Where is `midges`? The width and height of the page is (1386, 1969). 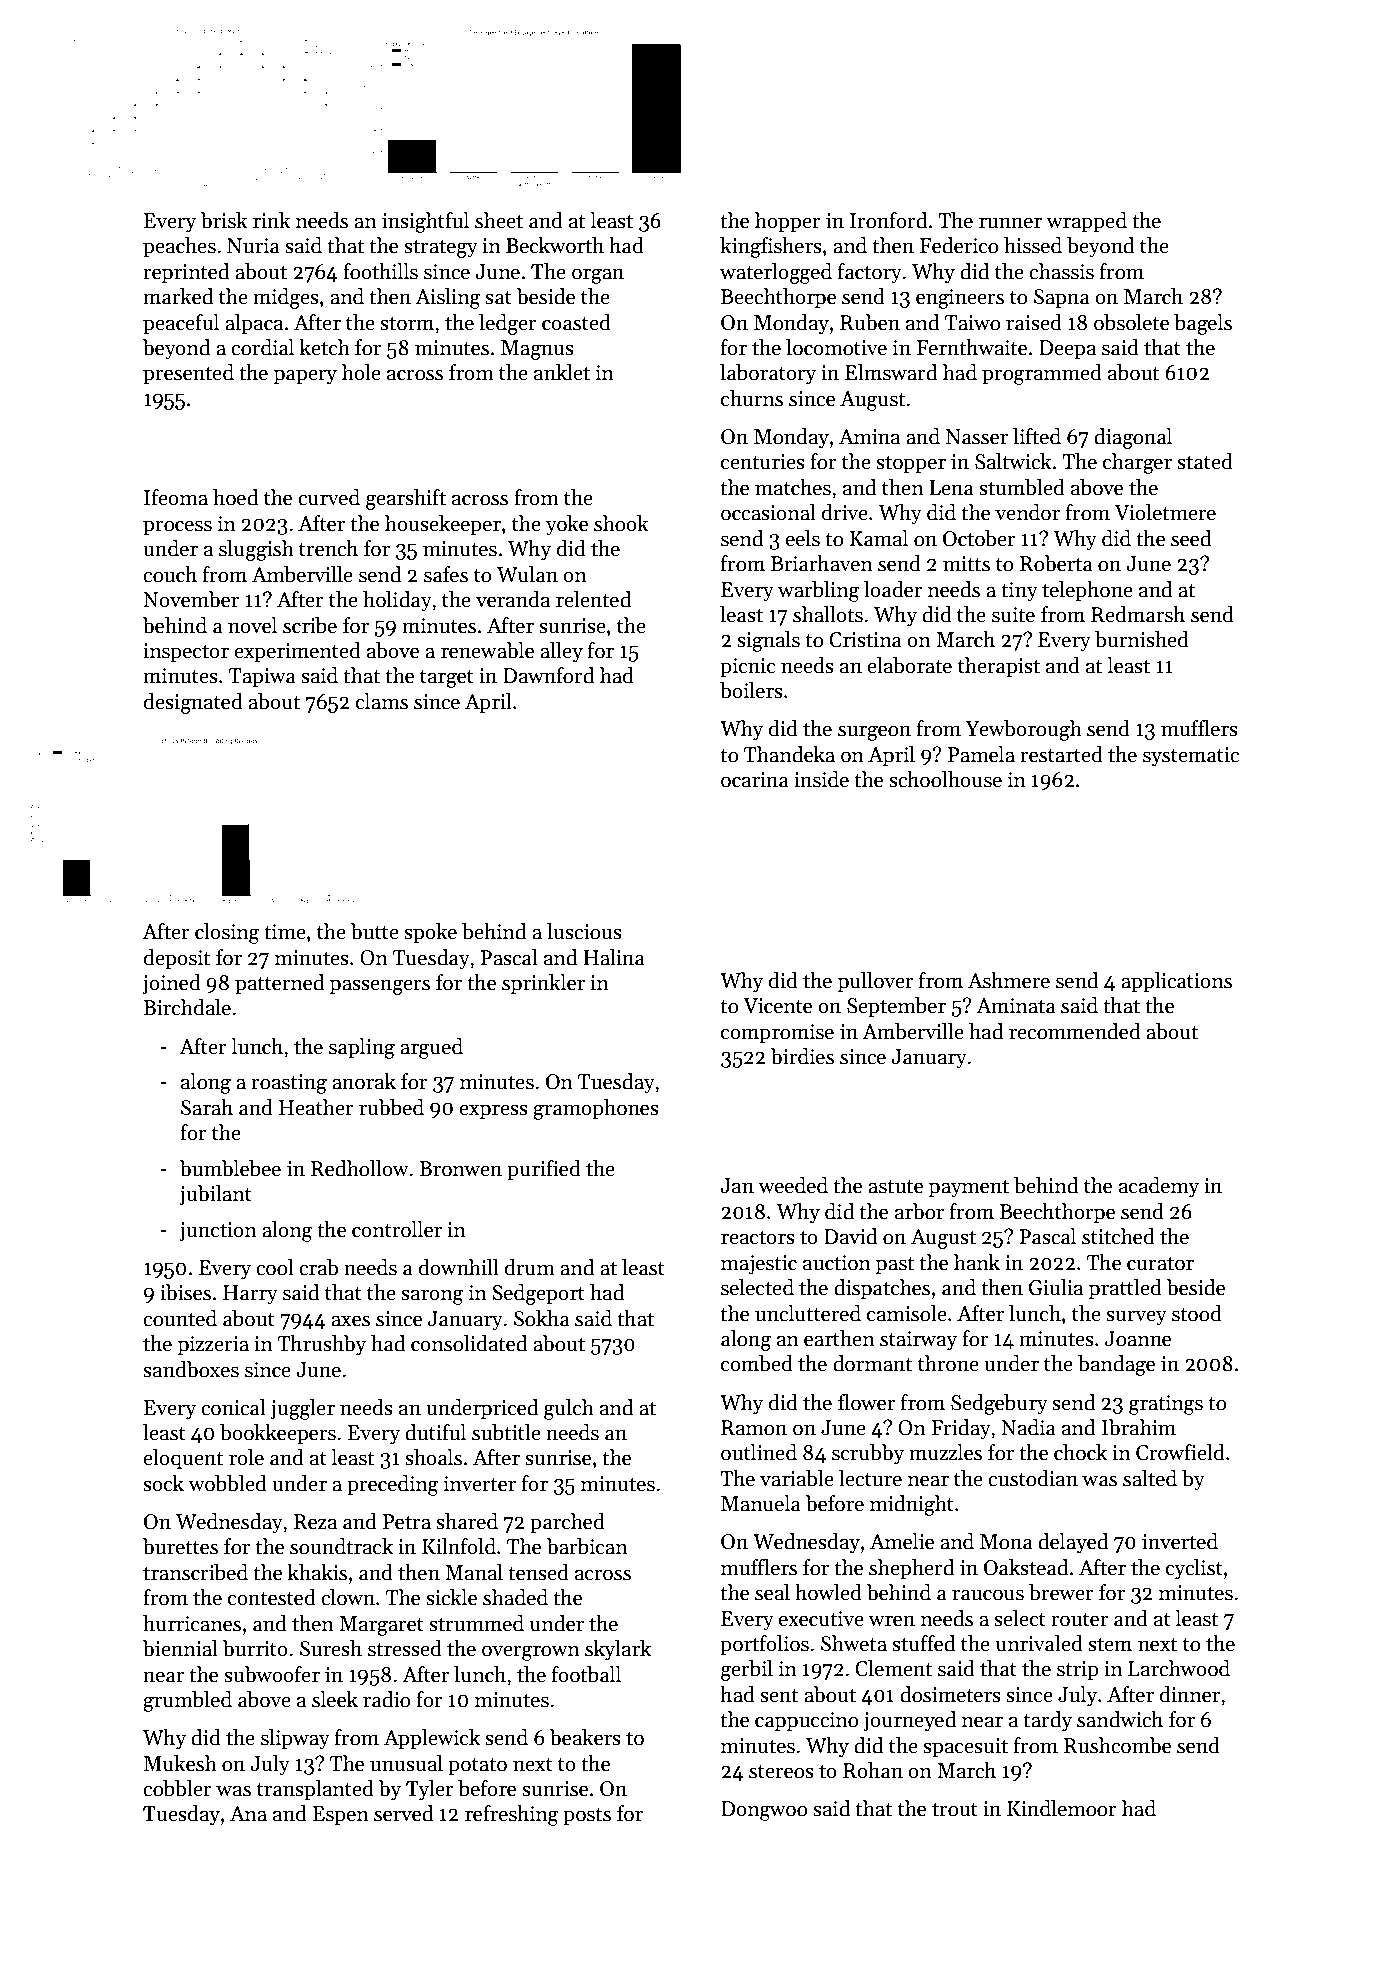
midges is located at coordinates (286, 298).
